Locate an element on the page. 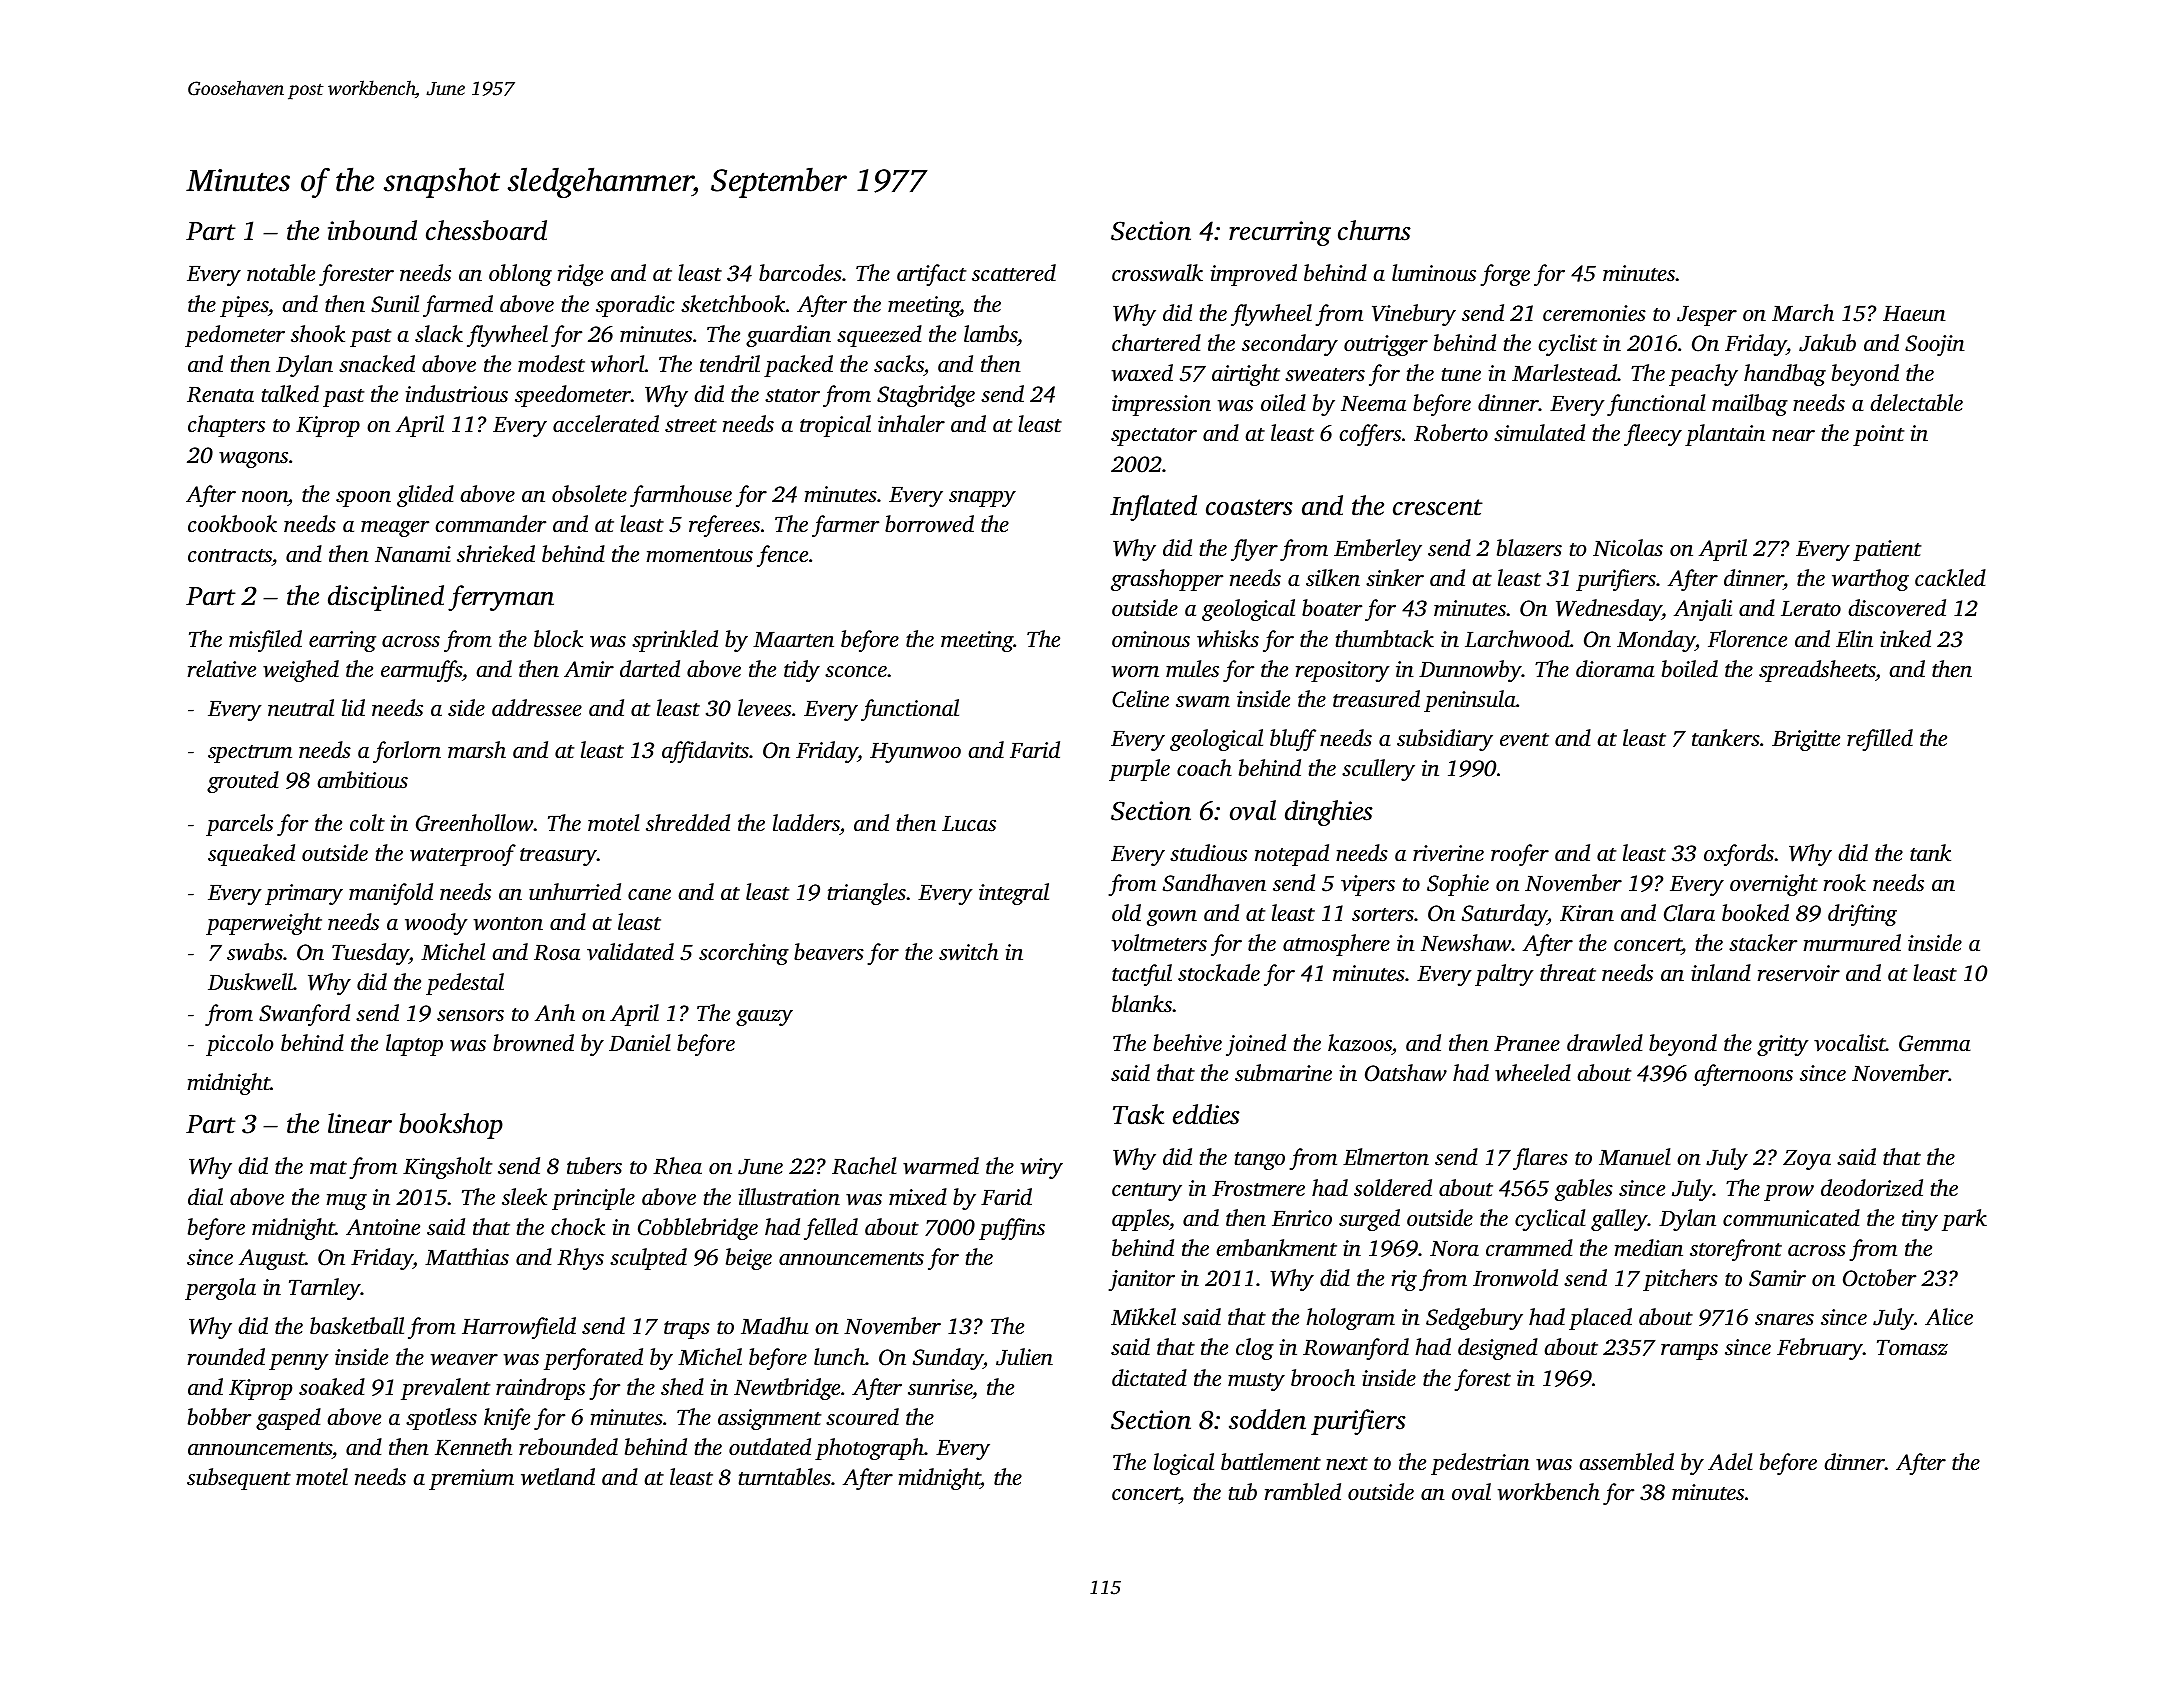 The width and height of the image is (2178, 1683). inbound is located at coordinates (372, 230).
